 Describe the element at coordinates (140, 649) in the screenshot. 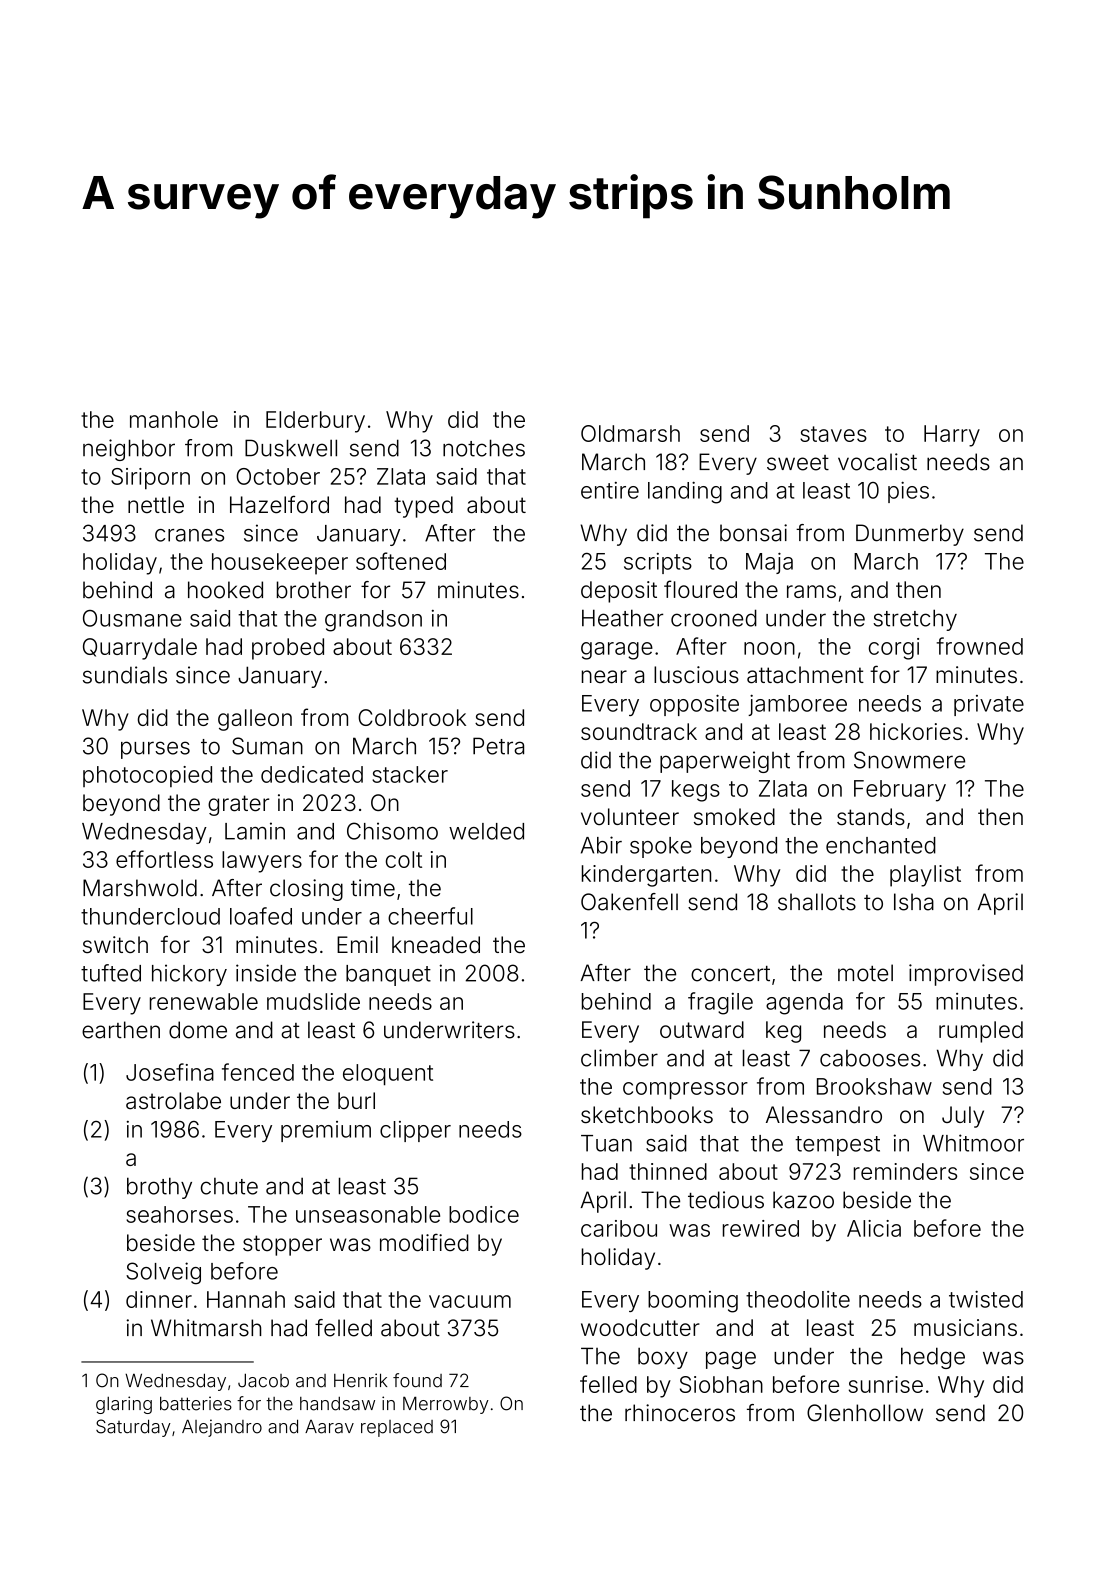

I see `Quarrydale` at that location.
